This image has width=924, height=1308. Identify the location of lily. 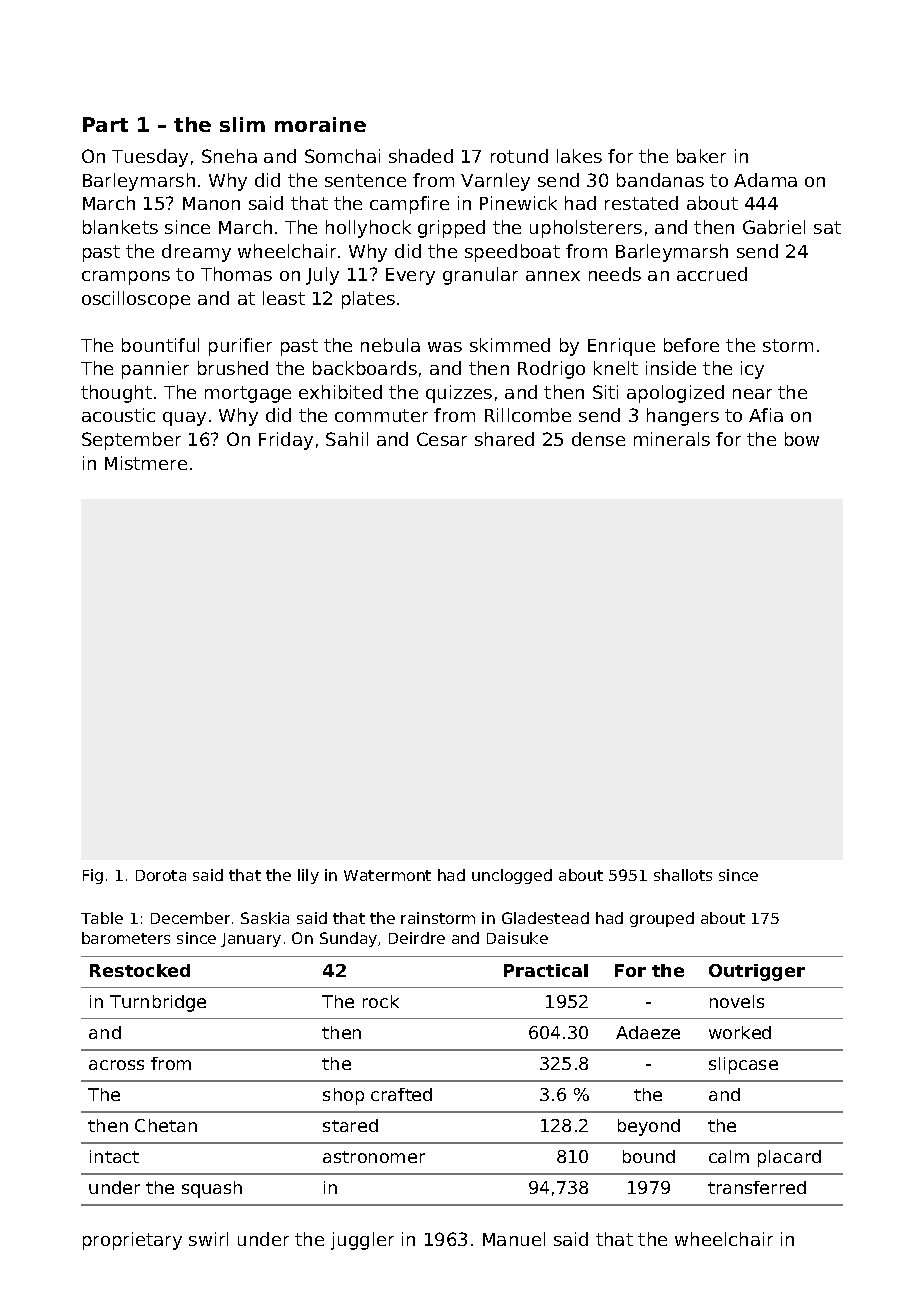
(308, 876).
